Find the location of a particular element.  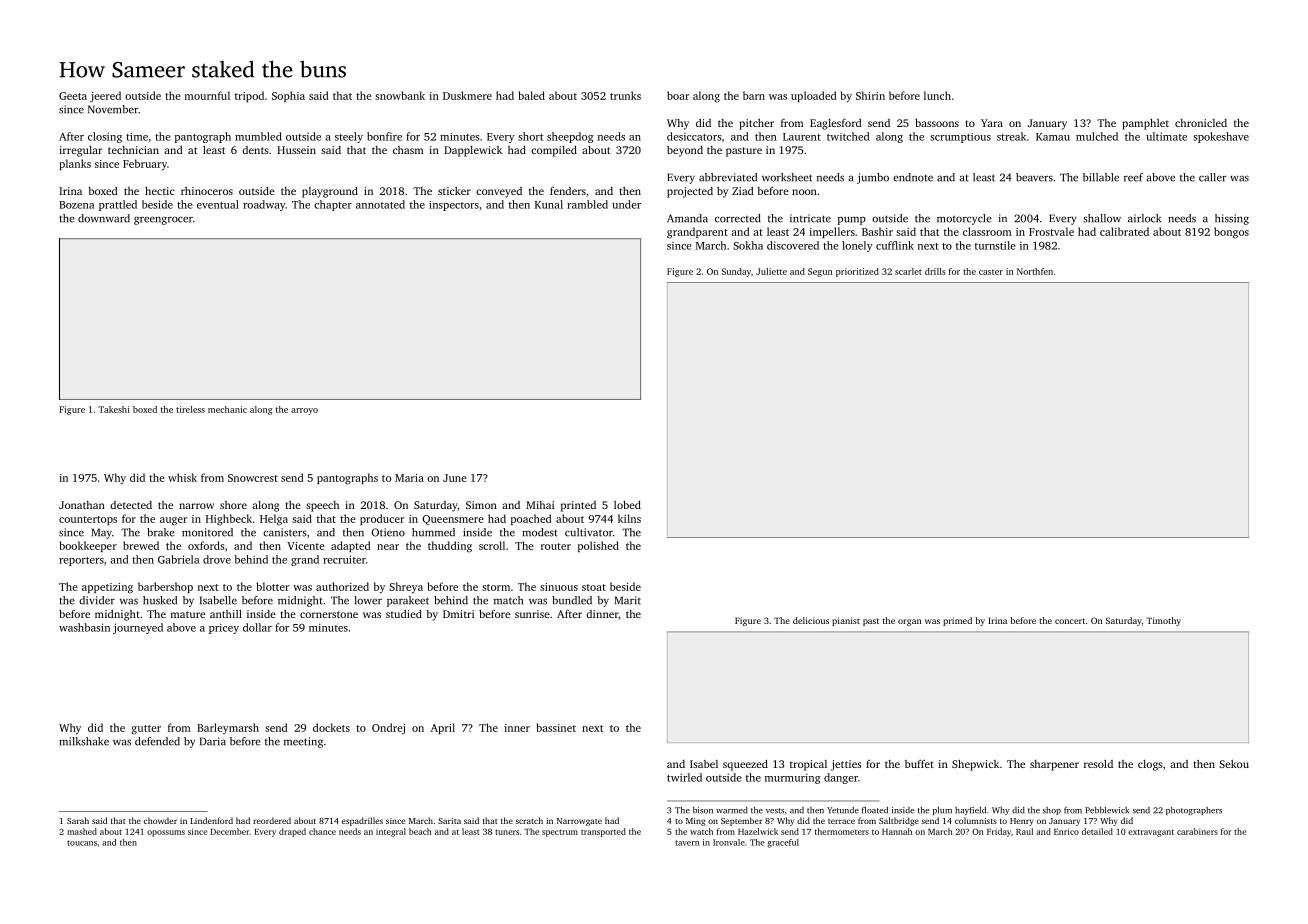

stoat is located at coordinates (594, 587).
